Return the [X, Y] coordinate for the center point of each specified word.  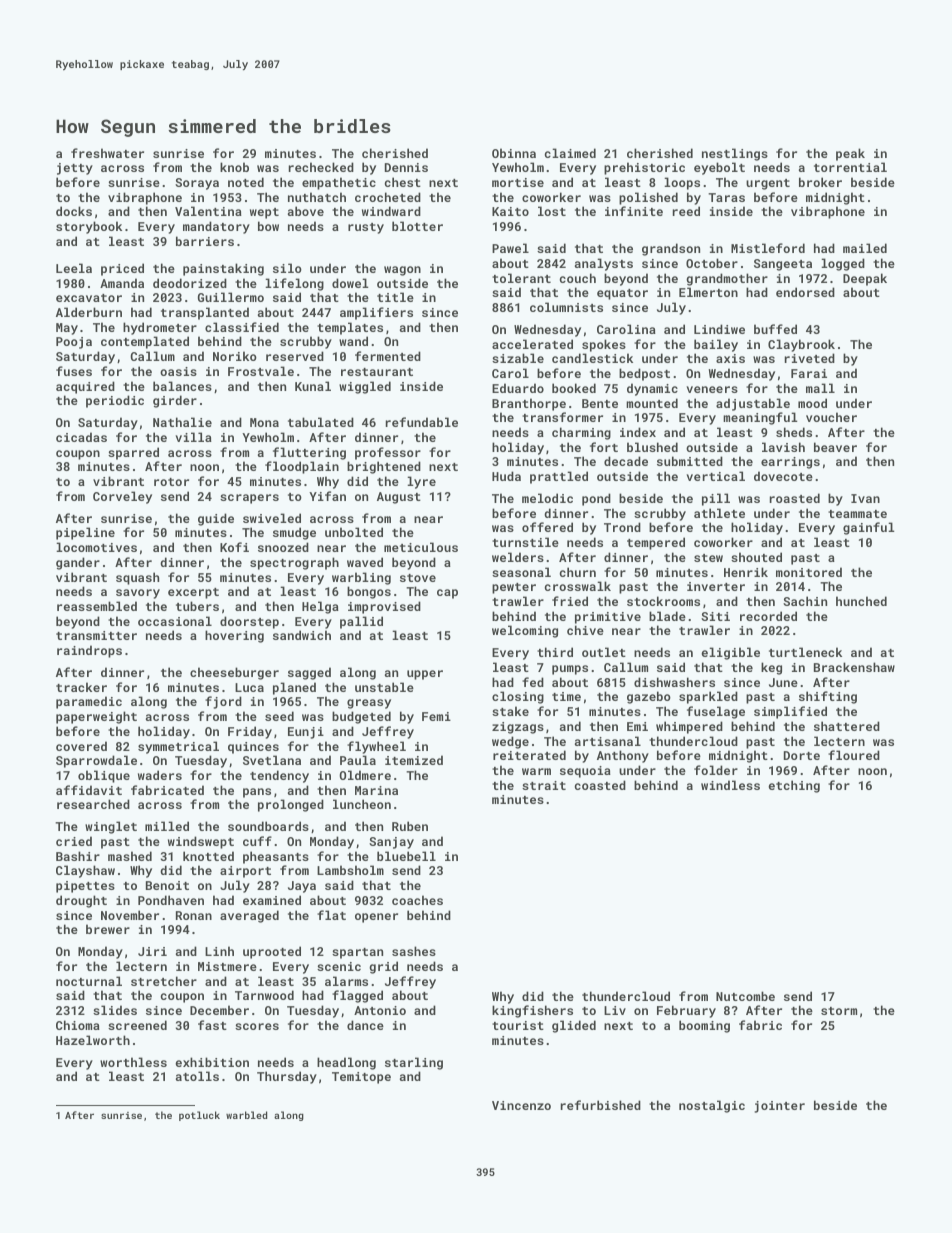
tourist [518, 1025]
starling [414, 1063]
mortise [518, 182]
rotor [171, 482]
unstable [384, 687]
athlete [719, 513]
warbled [247, 1115]
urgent [768, 184]
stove [418, 578]
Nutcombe [745, 996]
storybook [89, 227]
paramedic [89, 702]
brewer [108, 929]
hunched [861, 601]
